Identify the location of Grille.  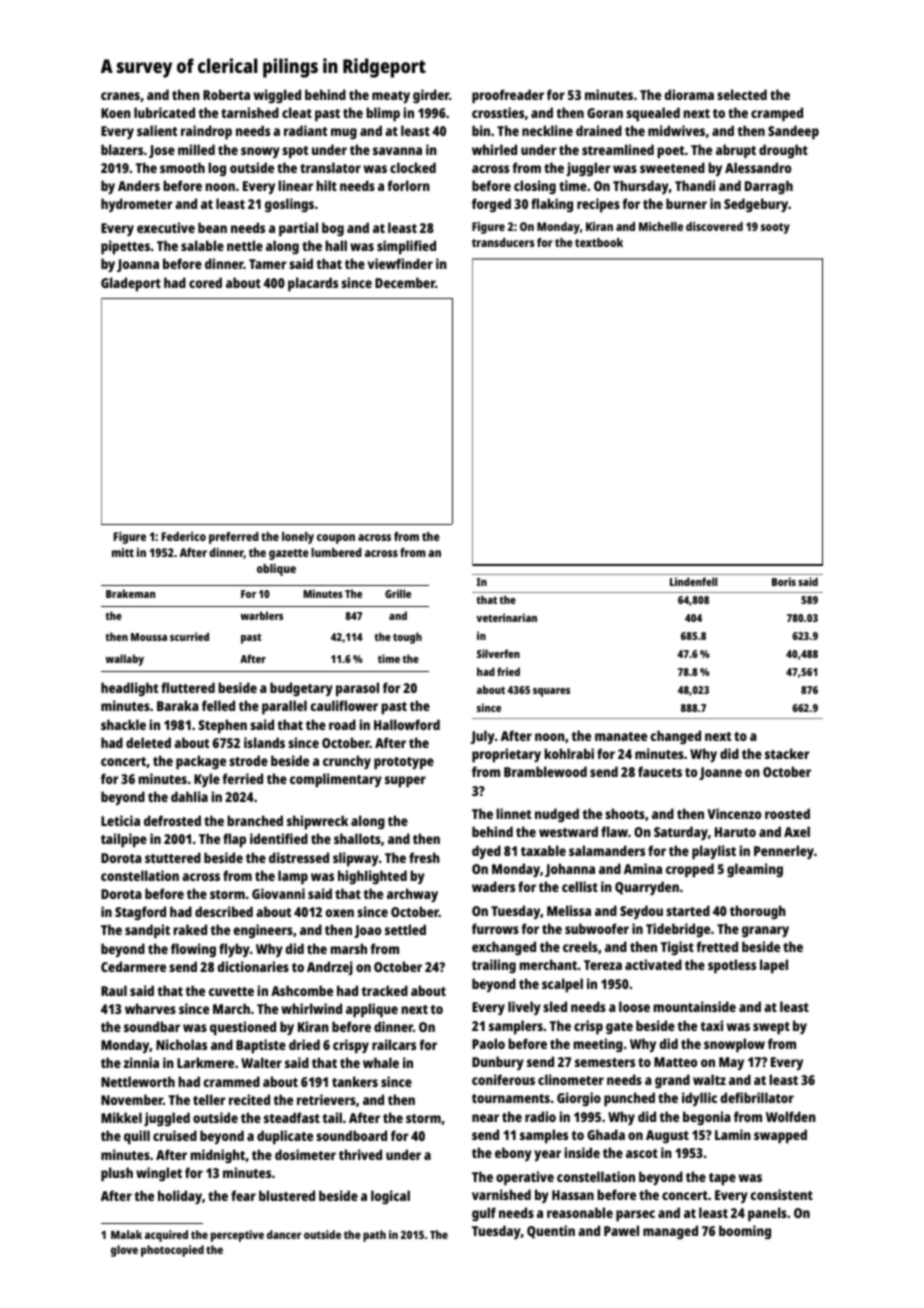
(398, 593).
